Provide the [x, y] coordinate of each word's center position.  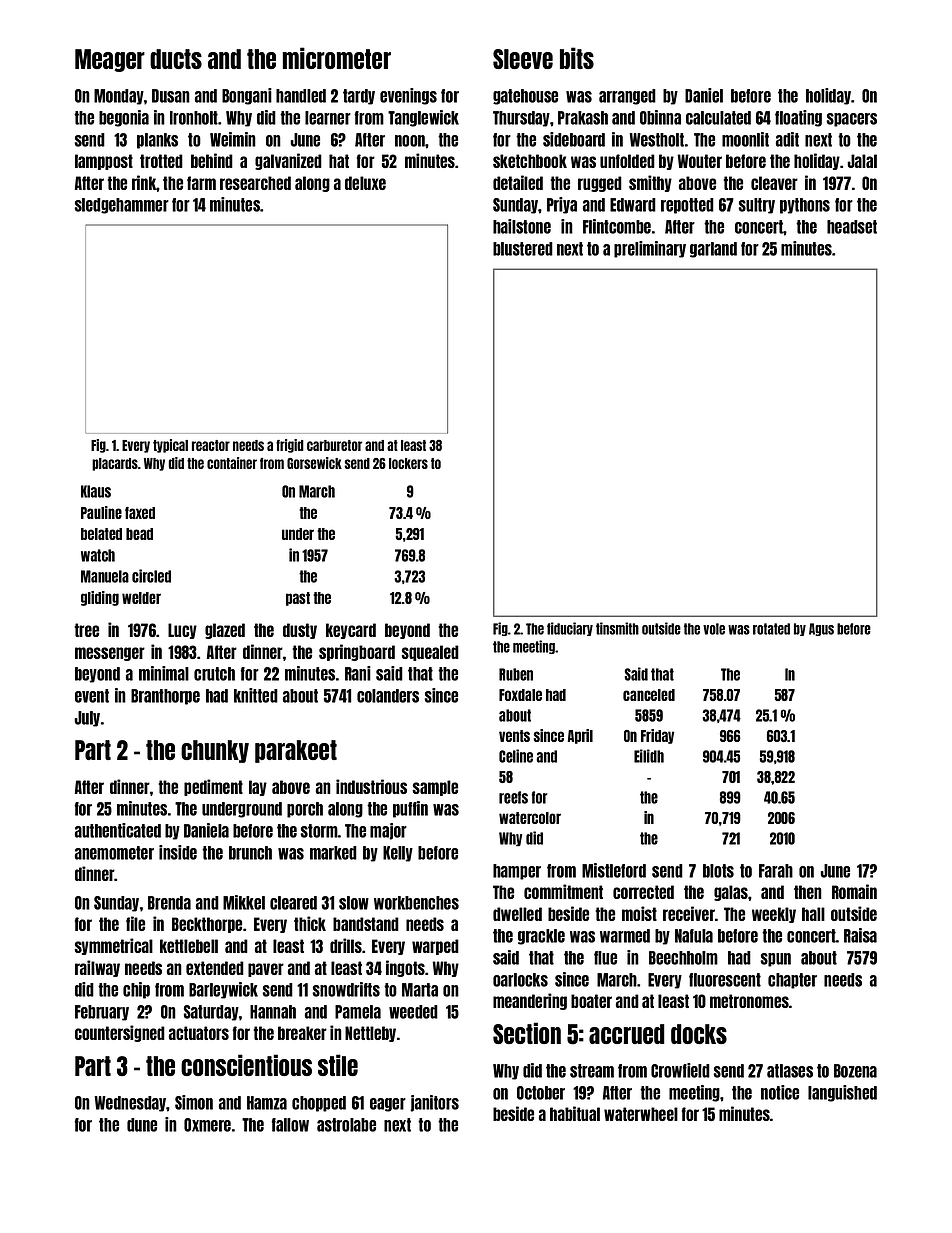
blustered [523, 249]
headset [852, 227]
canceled [649, 695]
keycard [351, 631]
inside [178, 852]
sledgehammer [122, 206]
